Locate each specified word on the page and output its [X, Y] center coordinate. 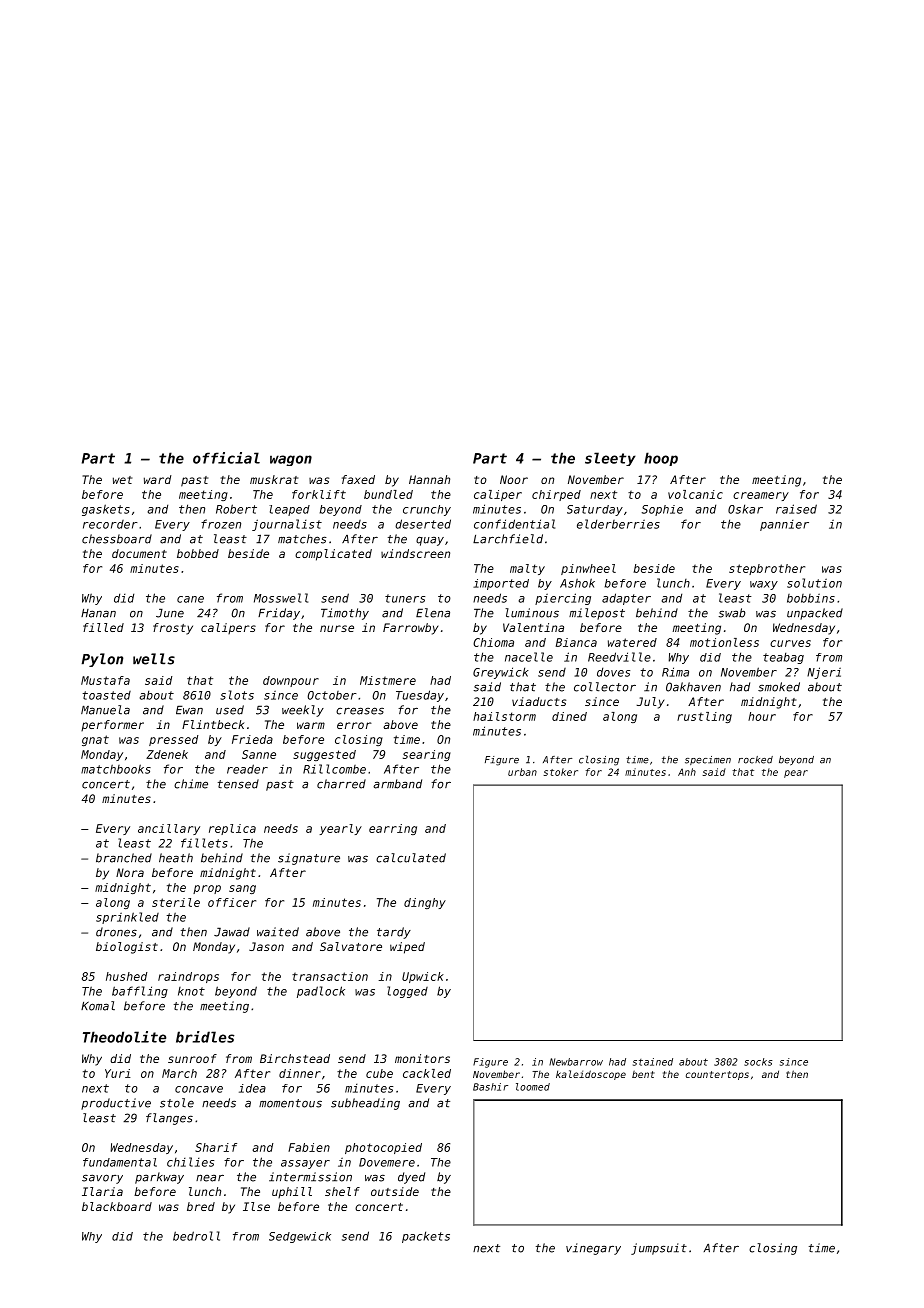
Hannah [429, 479]
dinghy [425, 903]
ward [158, 479]
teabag [783, 658]
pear [796, 774]
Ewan [189, 710]
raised [796, 509]
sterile [176, 902]
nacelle [529, 657]
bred [201, 1206]
